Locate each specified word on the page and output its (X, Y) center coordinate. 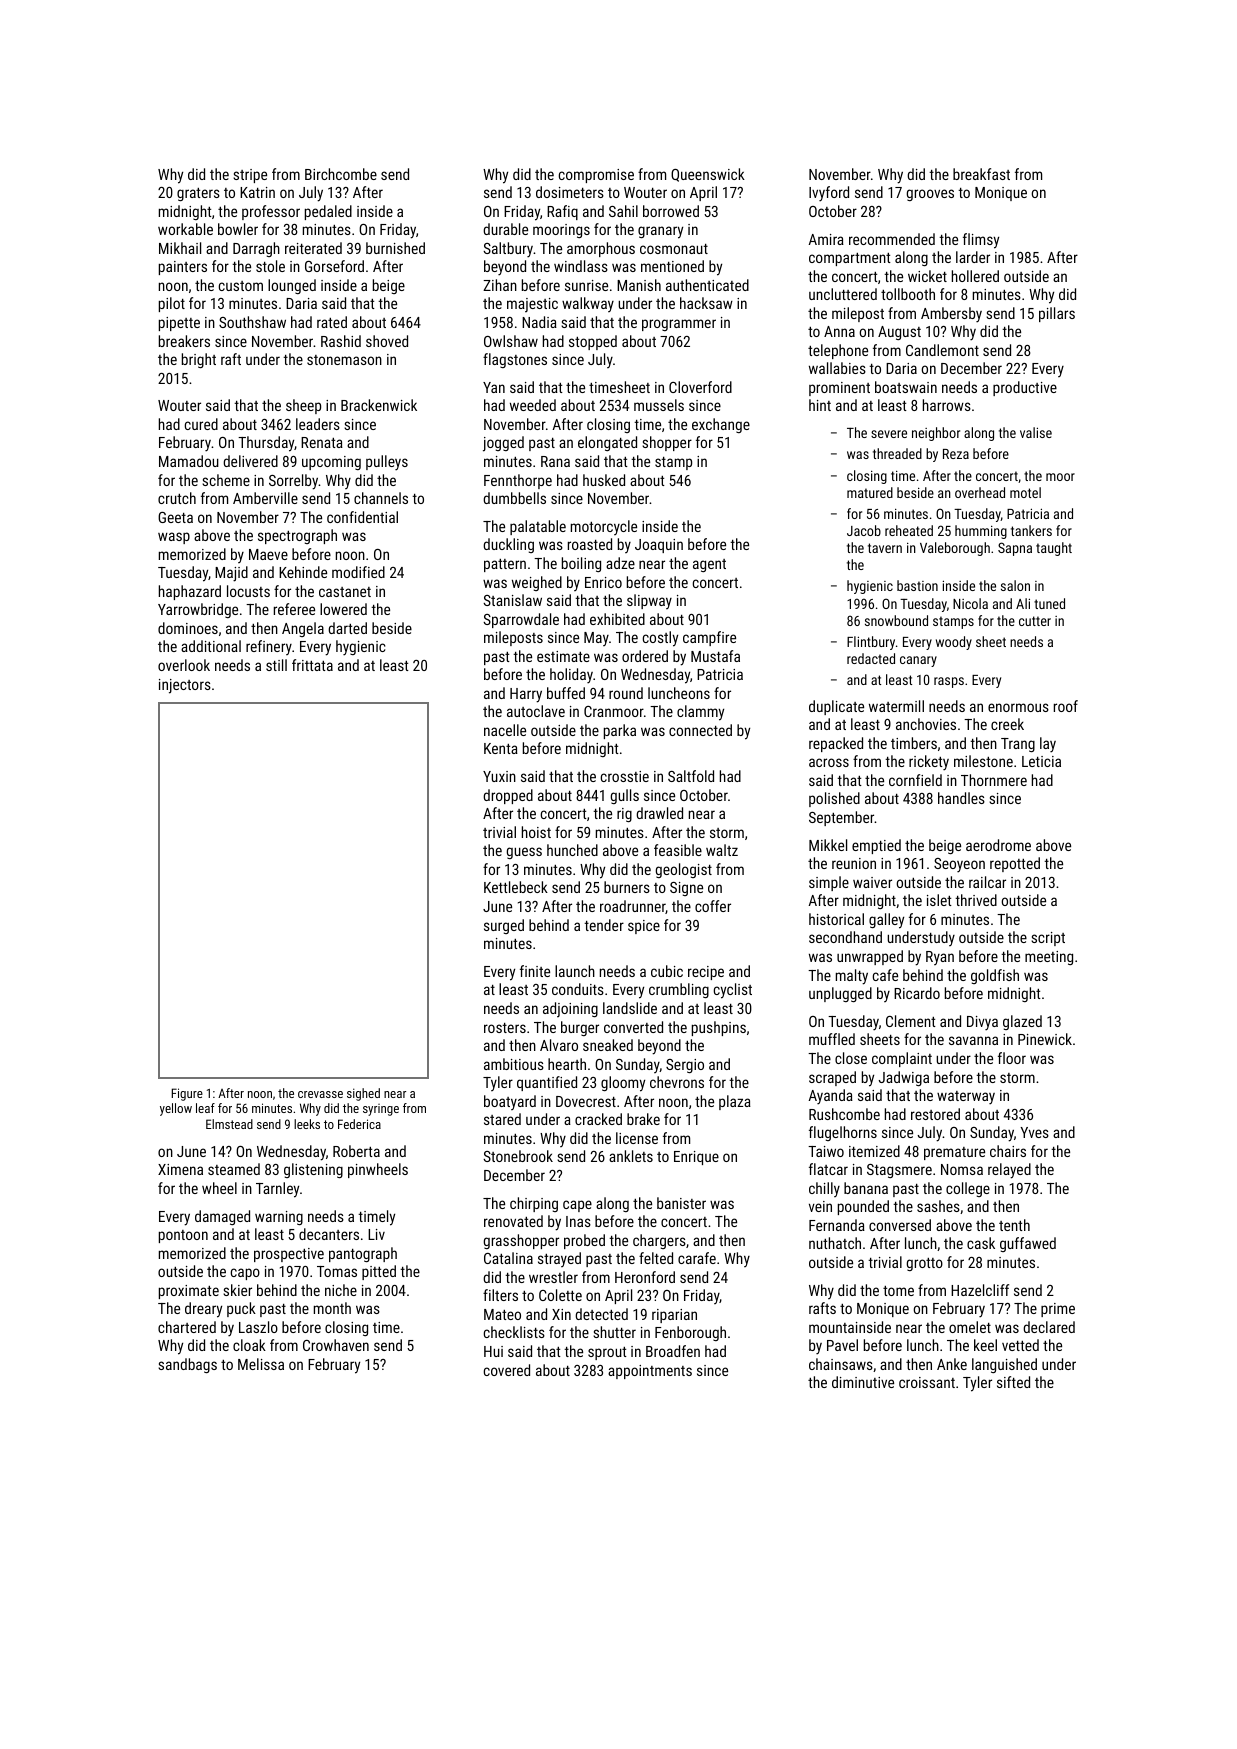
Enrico (603, 582)
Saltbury (508, 250)
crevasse (320, 1094)
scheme (226, 480)
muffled (832, 1039)
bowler (238, 229)
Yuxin (499, 776)
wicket (927, 276)
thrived (976, 900)
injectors (185, 686)
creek (1007, 724)
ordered (645, 656)
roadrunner (633, 907)
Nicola (970, 603)
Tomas (337, 1271)
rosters (505, 1028)
